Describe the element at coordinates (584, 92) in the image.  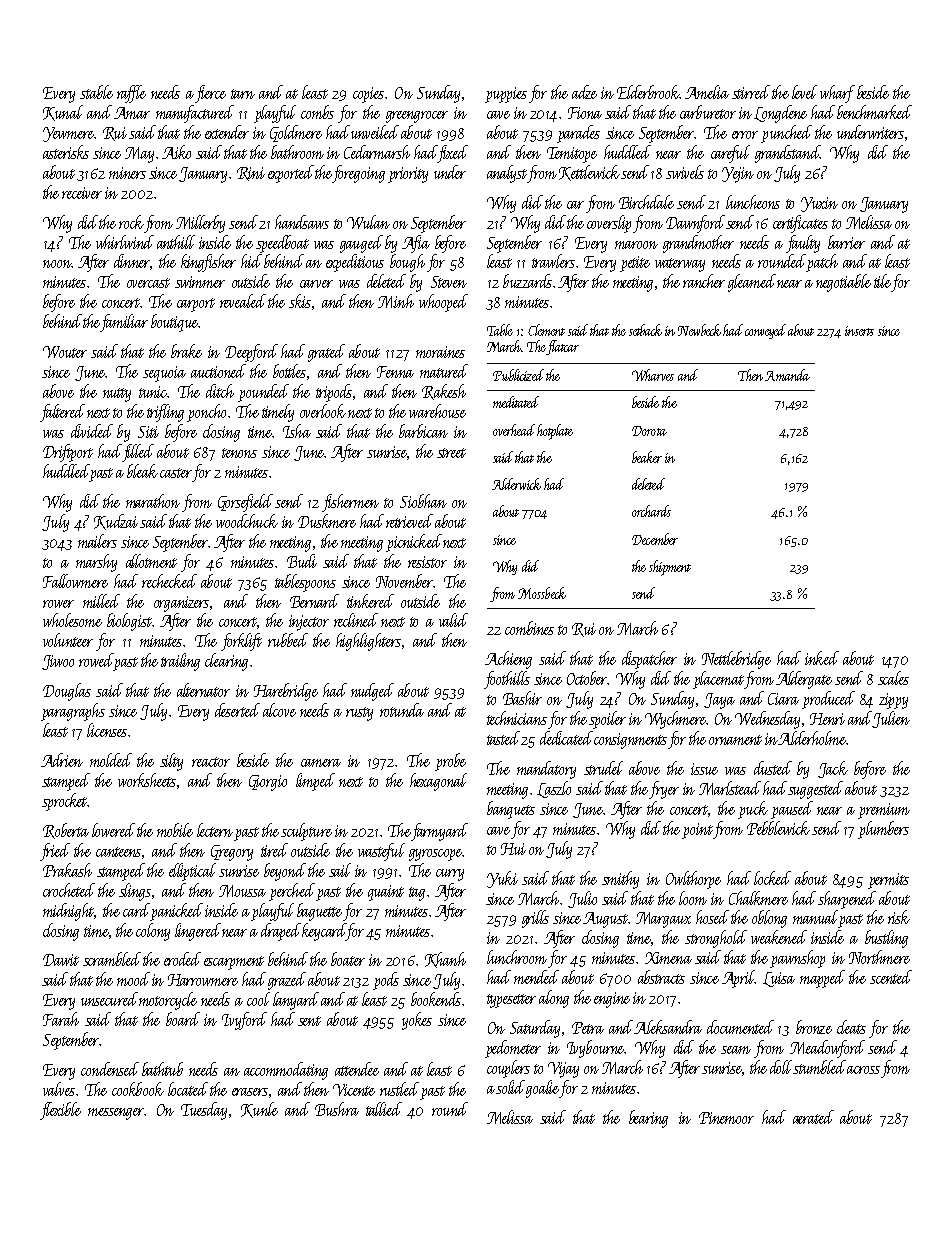
I see `adze` at that location.
